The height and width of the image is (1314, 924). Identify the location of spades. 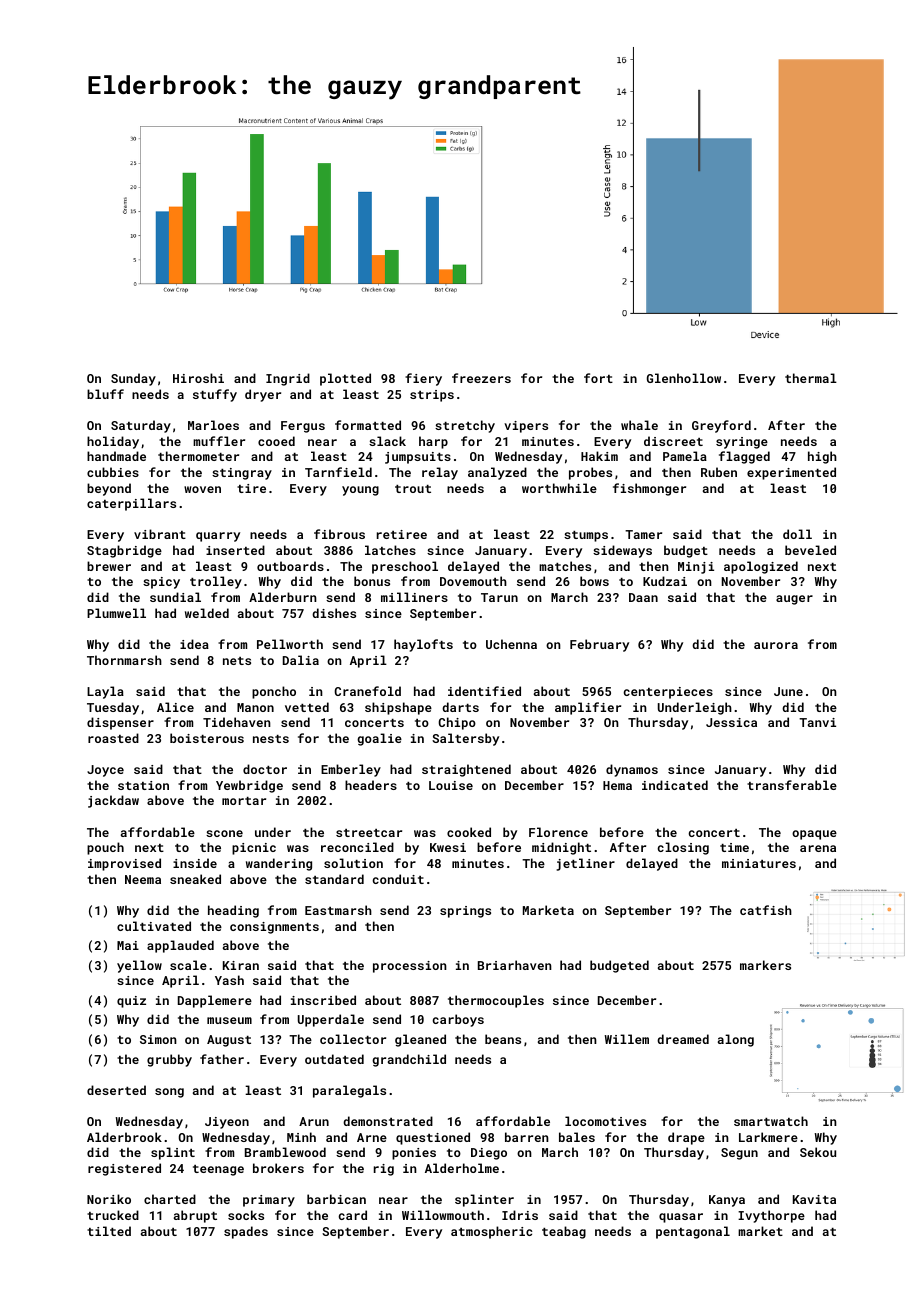
(246, 1232).
